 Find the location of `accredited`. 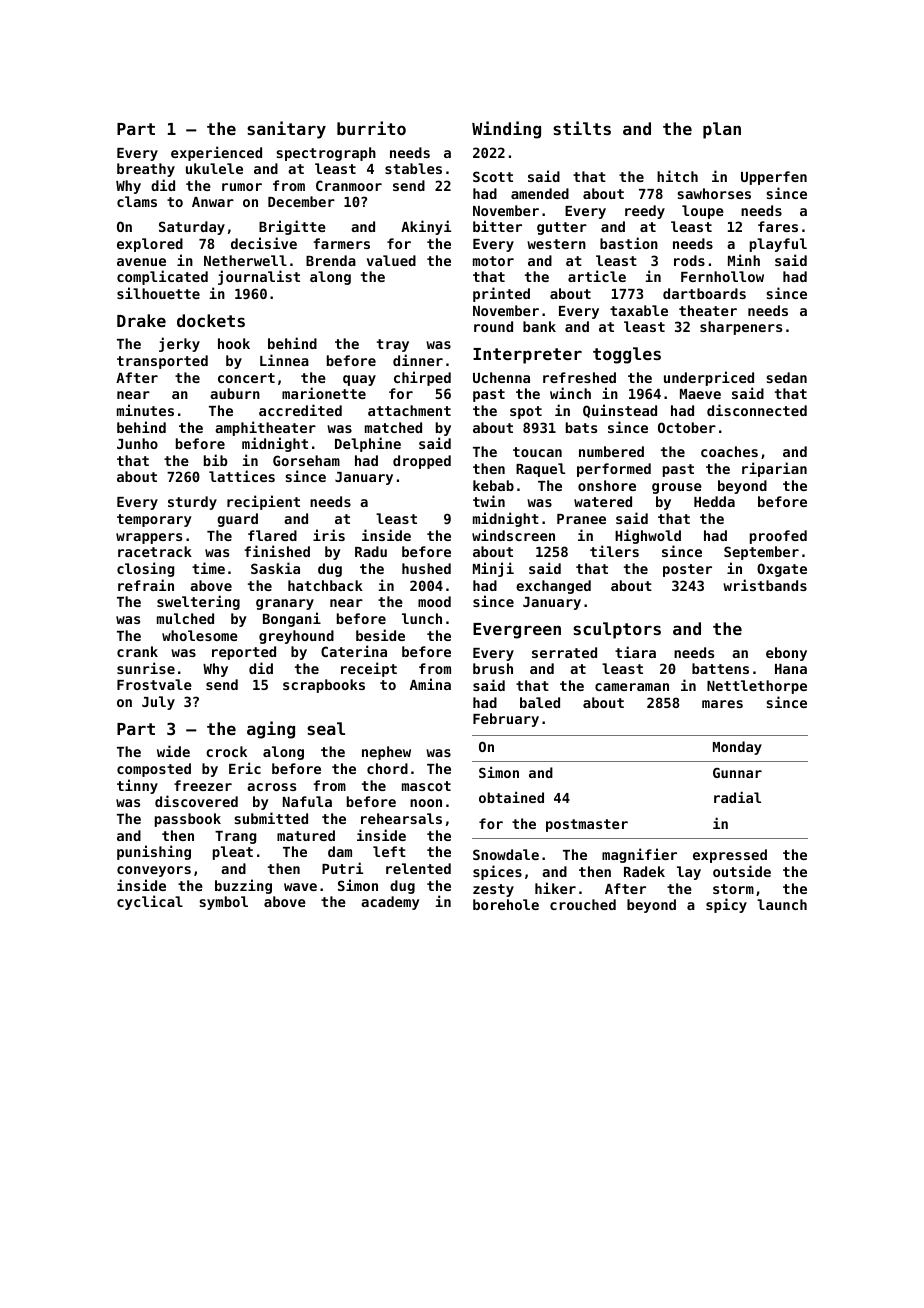

accredited is located at coordinates (300, 410).
